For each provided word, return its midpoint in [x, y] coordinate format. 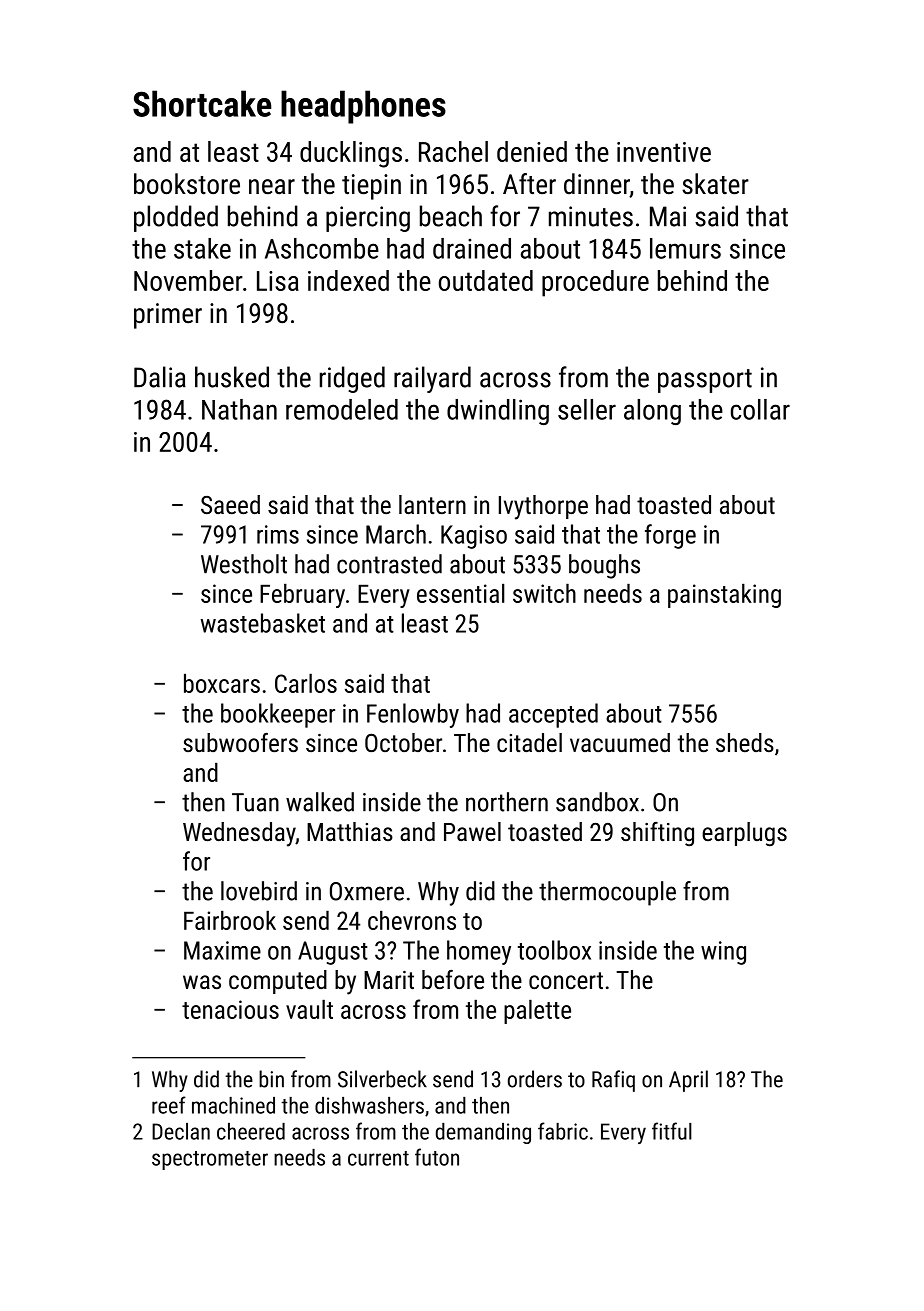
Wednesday [239, 834]
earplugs [744, 834]
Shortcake [202, 103]
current [378, 1158]
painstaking [724, 595]
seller [587, 409]
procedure [595, 283]
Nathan [239, 409]
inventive [664, 152]
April [688, 1081]
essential [461, 593]
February [302, 595]
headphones [363, 107]
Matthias [350, 831]
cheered [251, 1131]
